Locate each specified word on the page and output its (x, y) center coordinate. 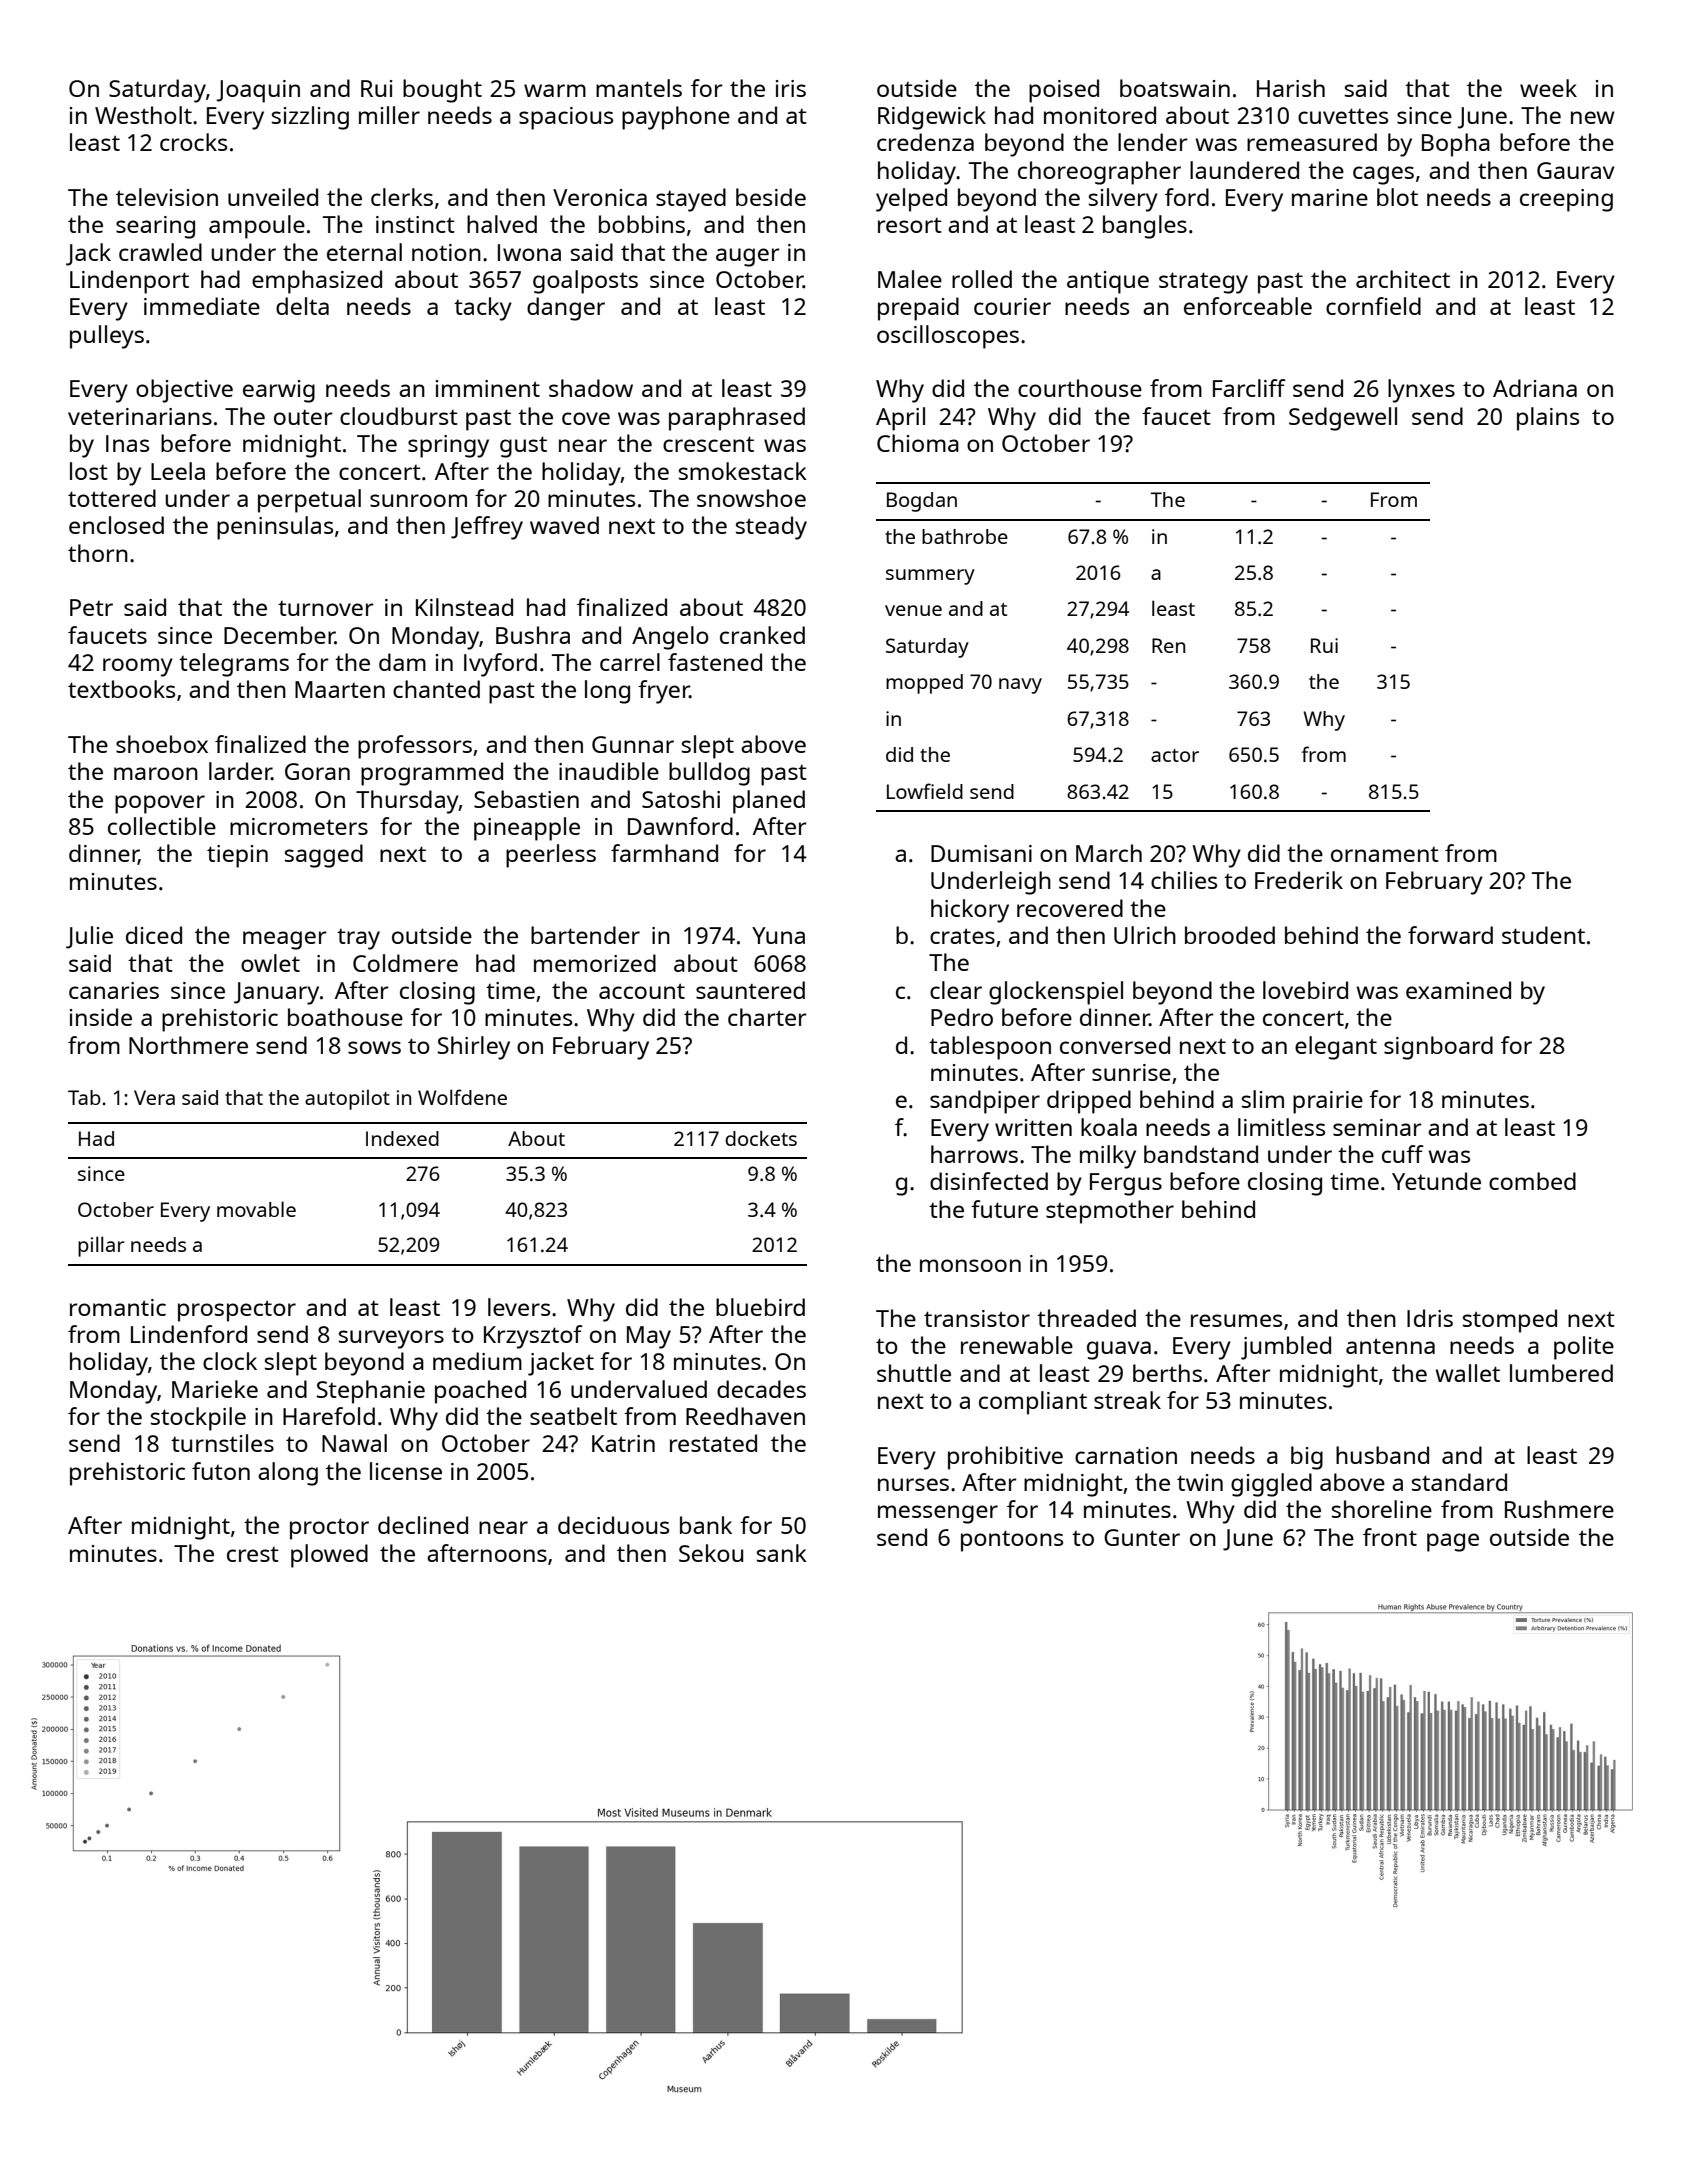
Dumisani (981, 853)
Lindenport (129, 282)
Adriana (1535, 388)
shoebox (162, 744)
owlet (270, 963)
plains (1548, 419)
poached (480, 1392)
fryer (664, 692)
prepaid (918, 309)
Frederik (1299, 880)
